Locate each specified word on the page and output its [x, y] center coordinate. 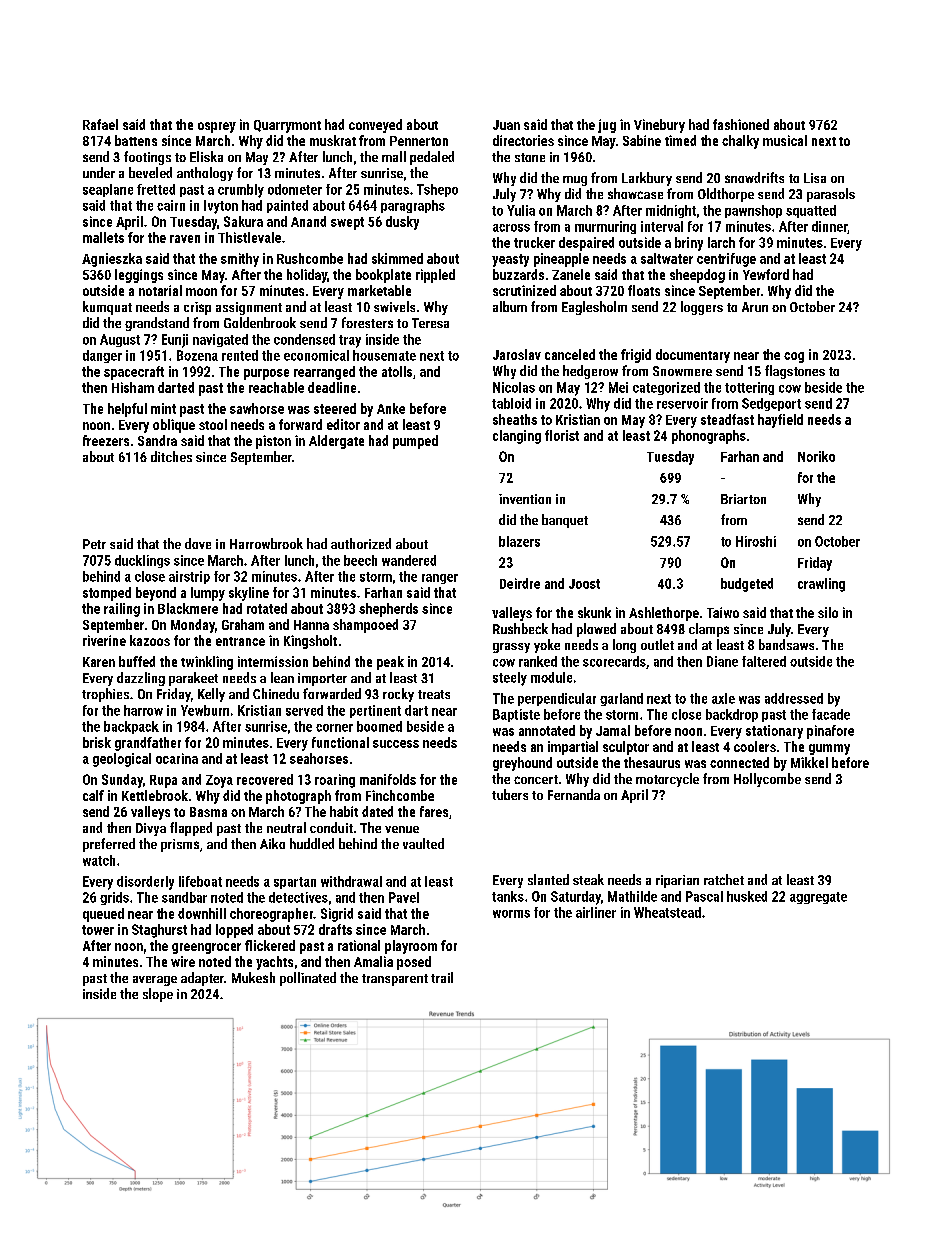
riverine [104, 640]
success [396, 744]
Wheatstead [667, 912]
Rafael [100, 124]
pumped [415, 442]
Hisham [133, 387]
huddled [312, 843]
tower [98, 930]
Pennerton [419, 141]
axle [723, 698]
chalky [740, 142]
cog [794, 357]
